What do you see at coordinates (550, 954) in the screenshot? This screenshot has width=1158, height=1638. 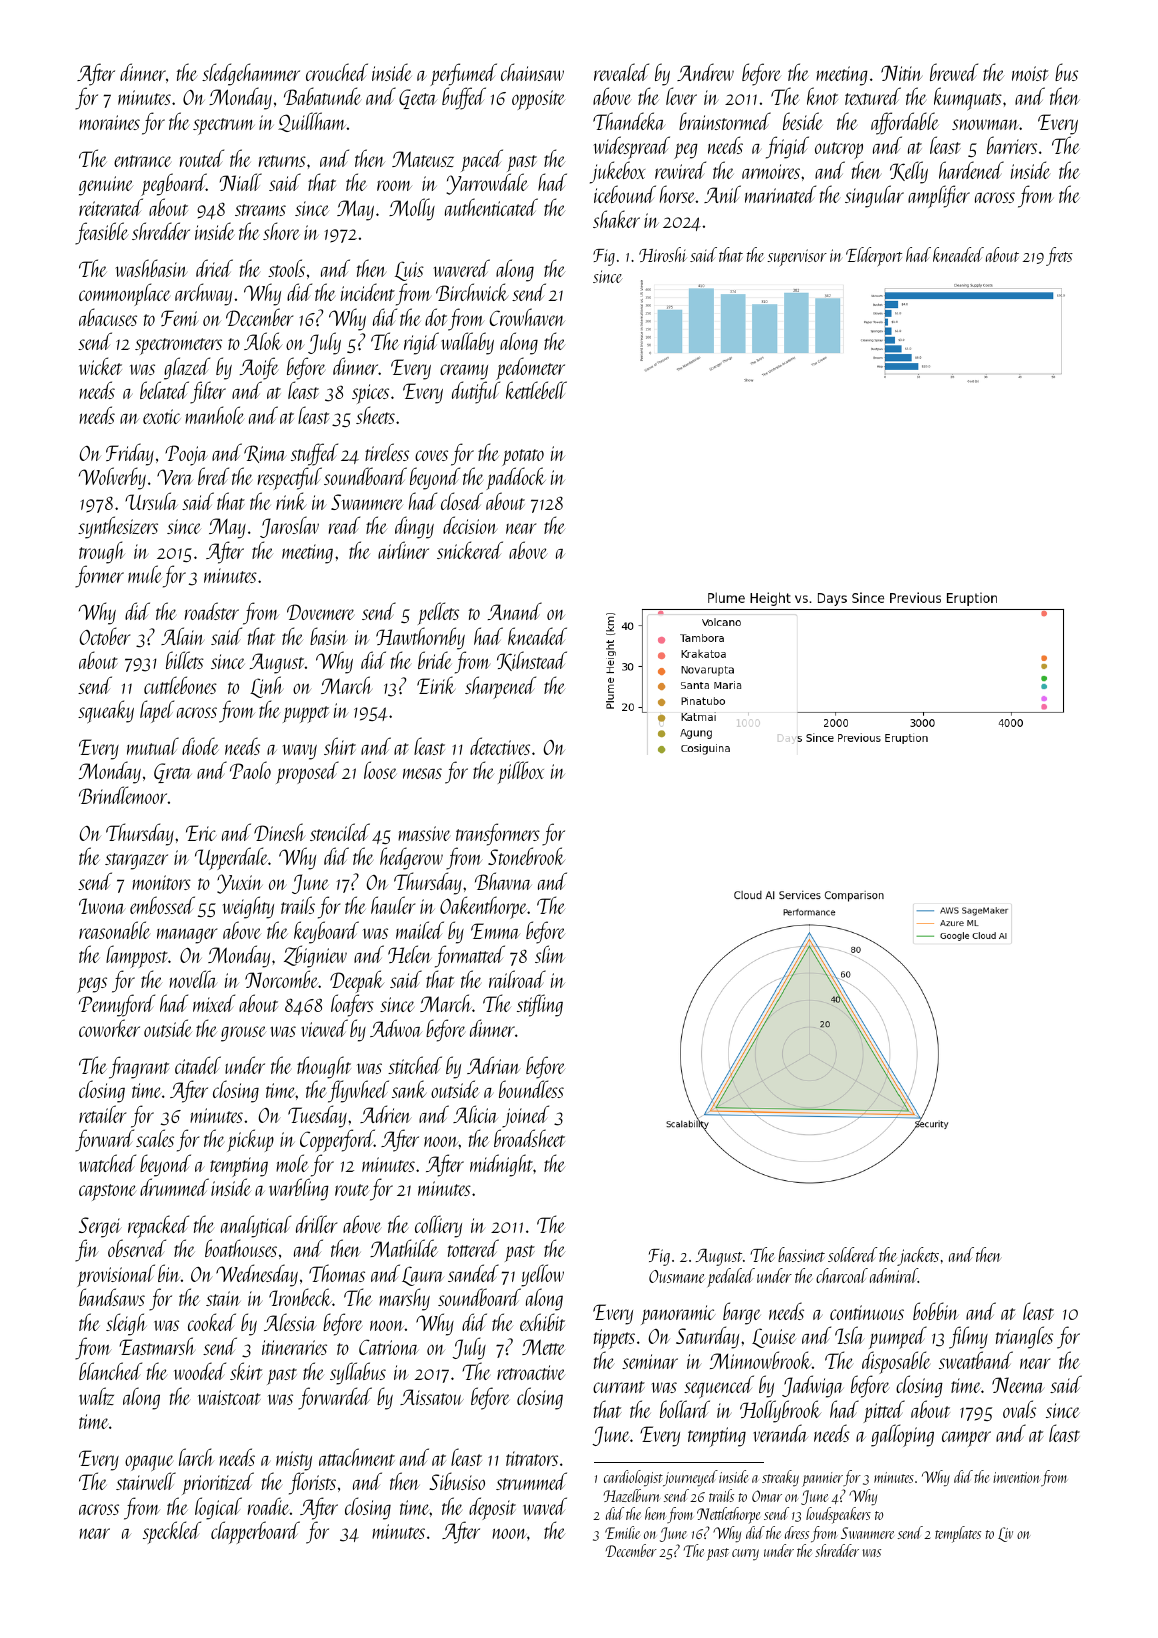 I see `slim` at bounding box center [550, 954].
